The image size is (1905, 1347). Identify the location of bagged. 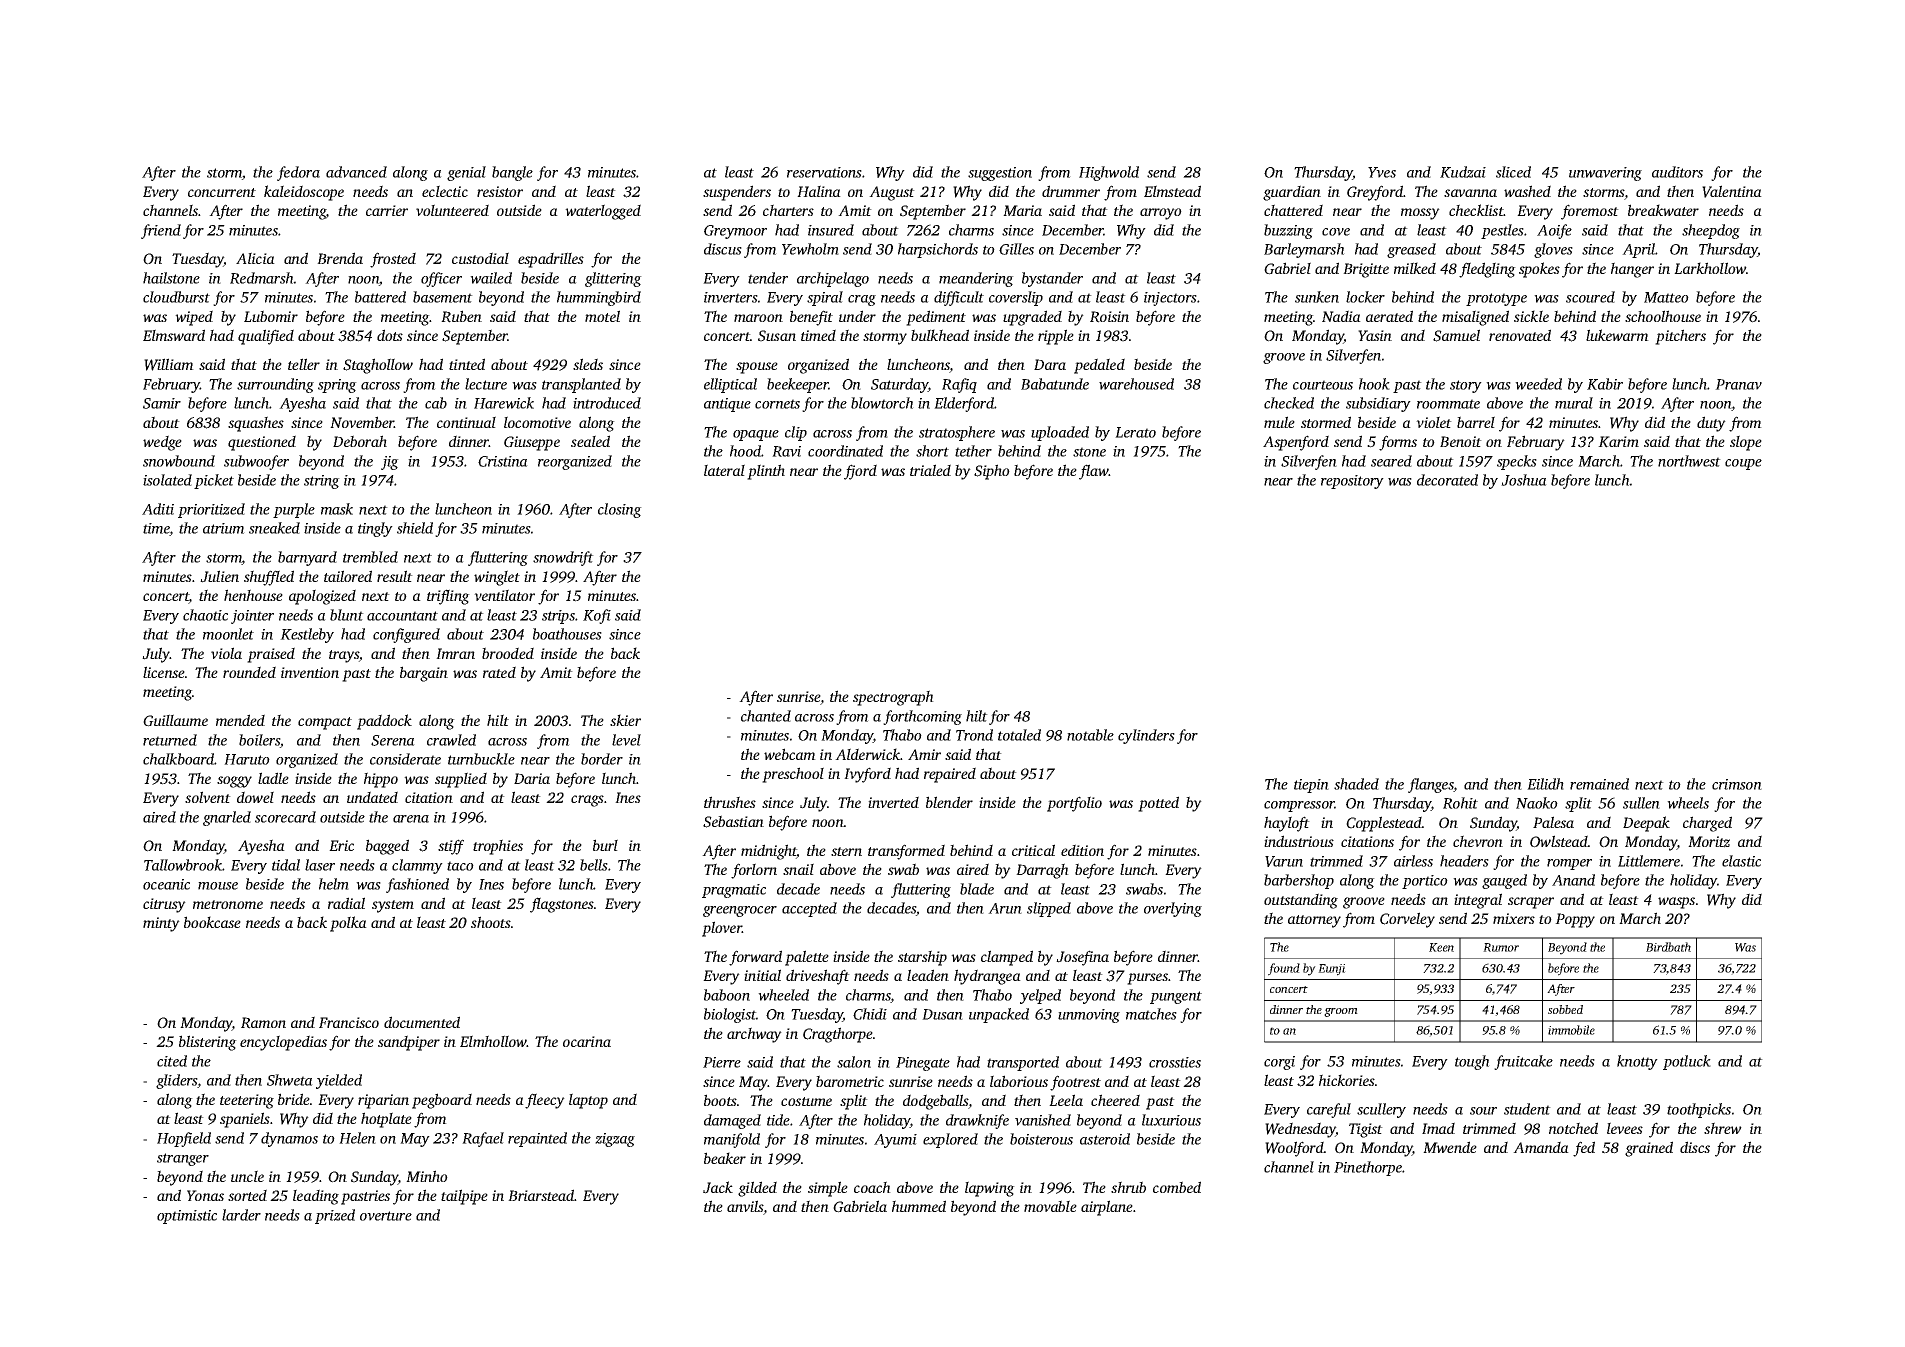
(387, 847).
